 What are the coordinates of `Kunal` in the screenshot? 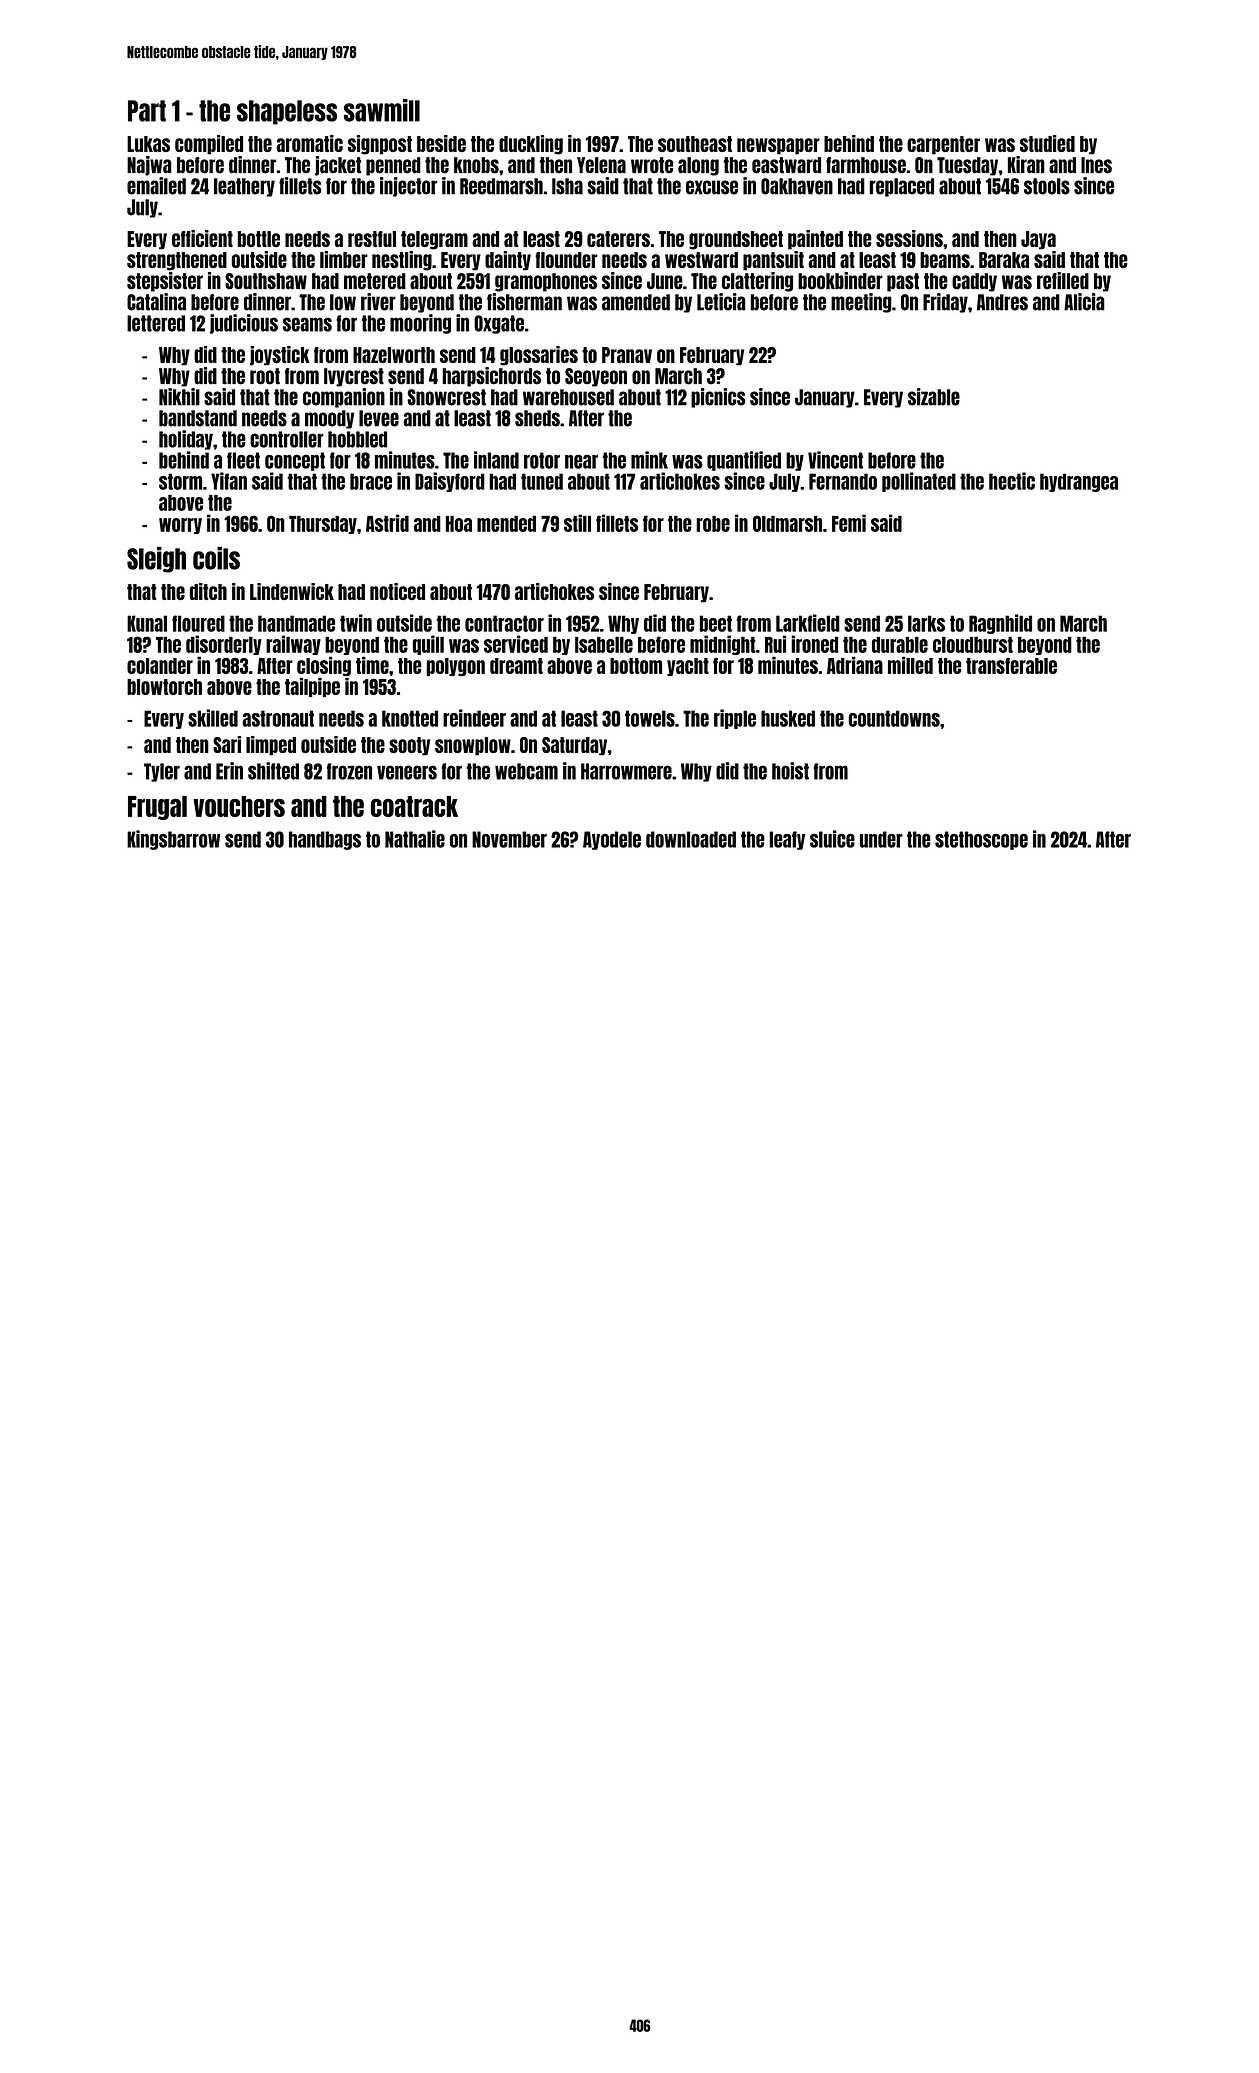 It's located at (147, 623).
